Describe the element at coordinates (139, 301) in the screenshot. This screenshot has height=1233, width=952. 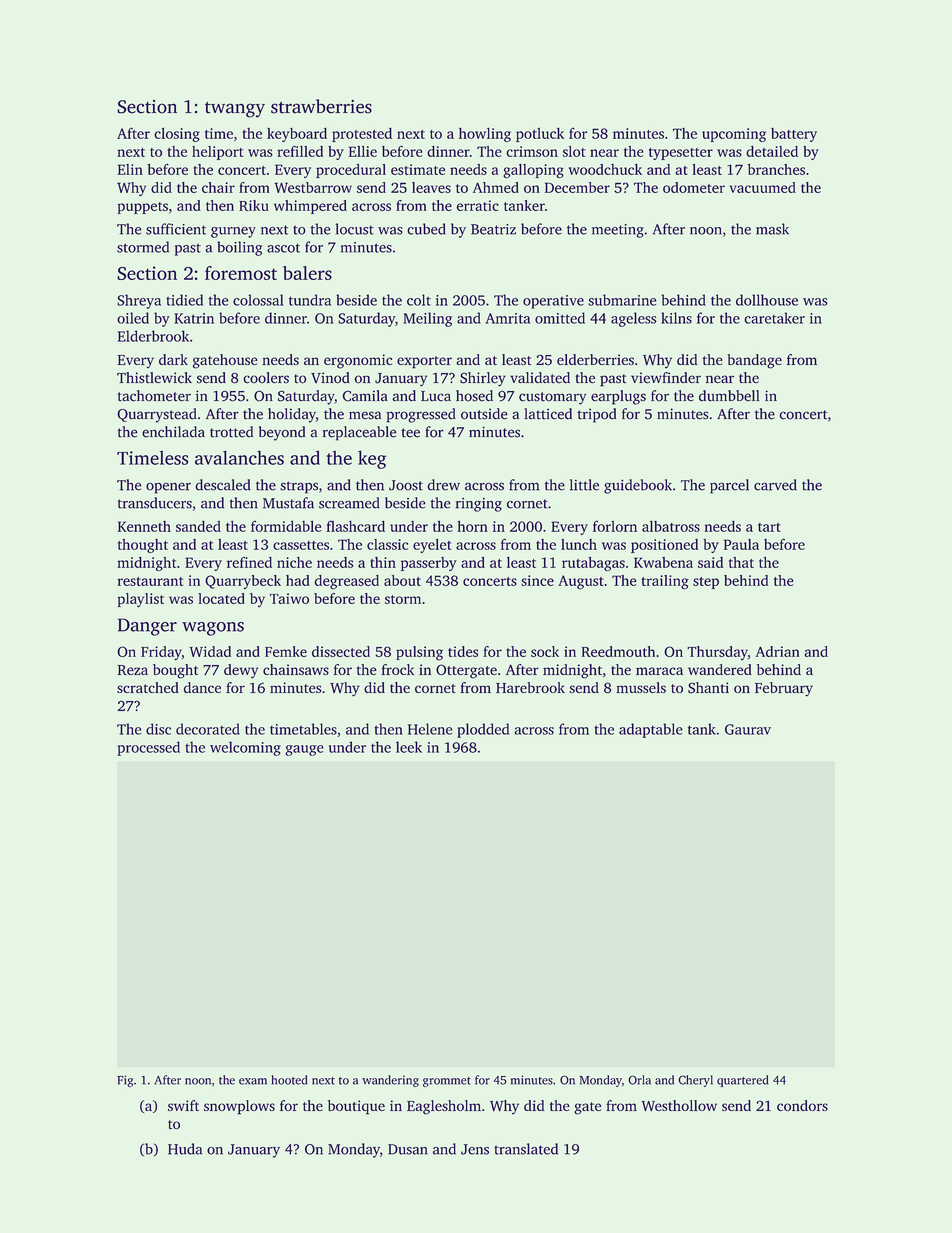
I see `Shreya` at that location.
